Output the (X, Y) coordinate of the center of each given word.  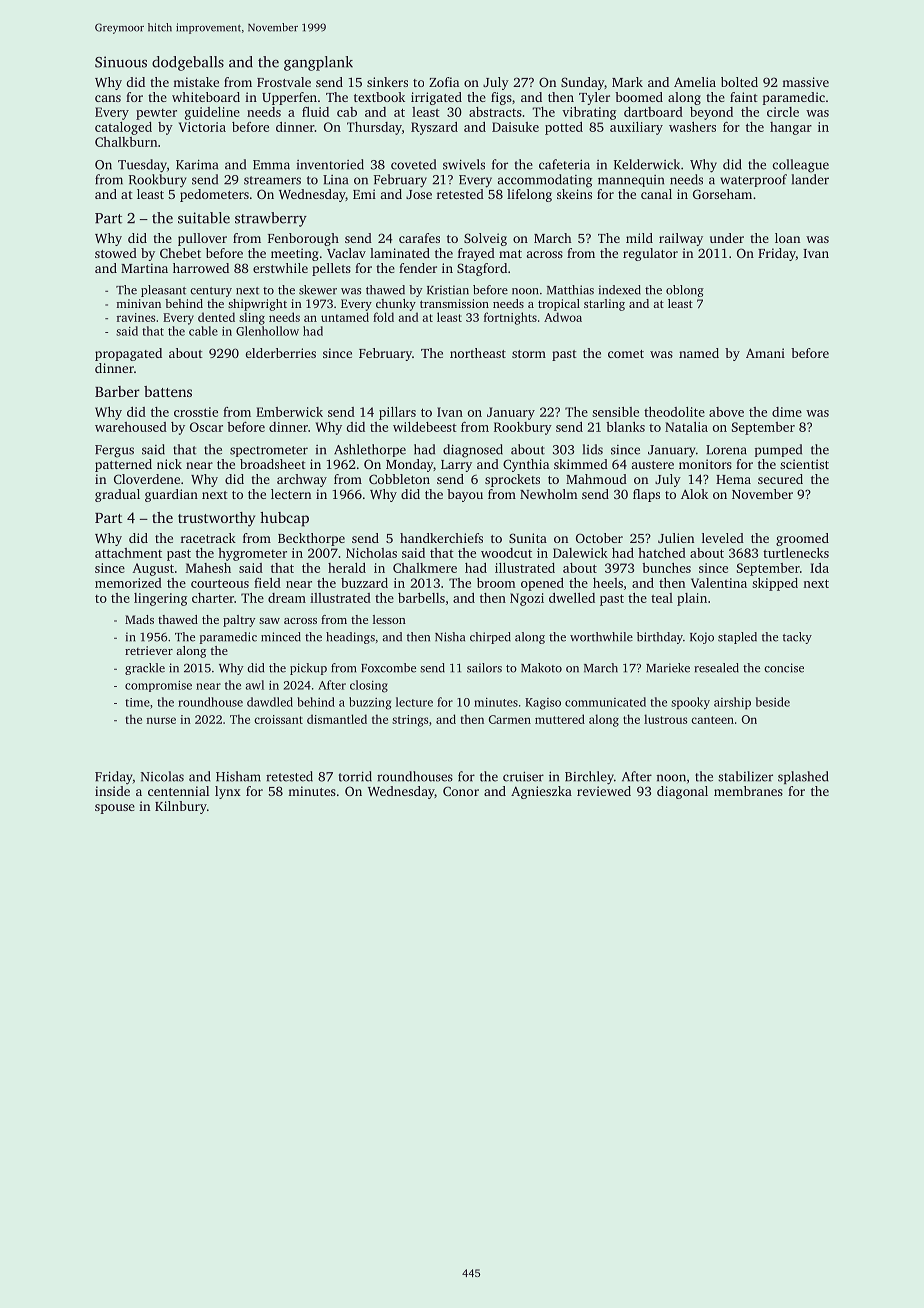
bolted (739, 82)
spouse (115, 809)
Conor (461, 791)
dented (216, 317)
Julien (676, 538)
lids (593, 449)
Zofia (444, 82)
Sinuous (121, 62)
